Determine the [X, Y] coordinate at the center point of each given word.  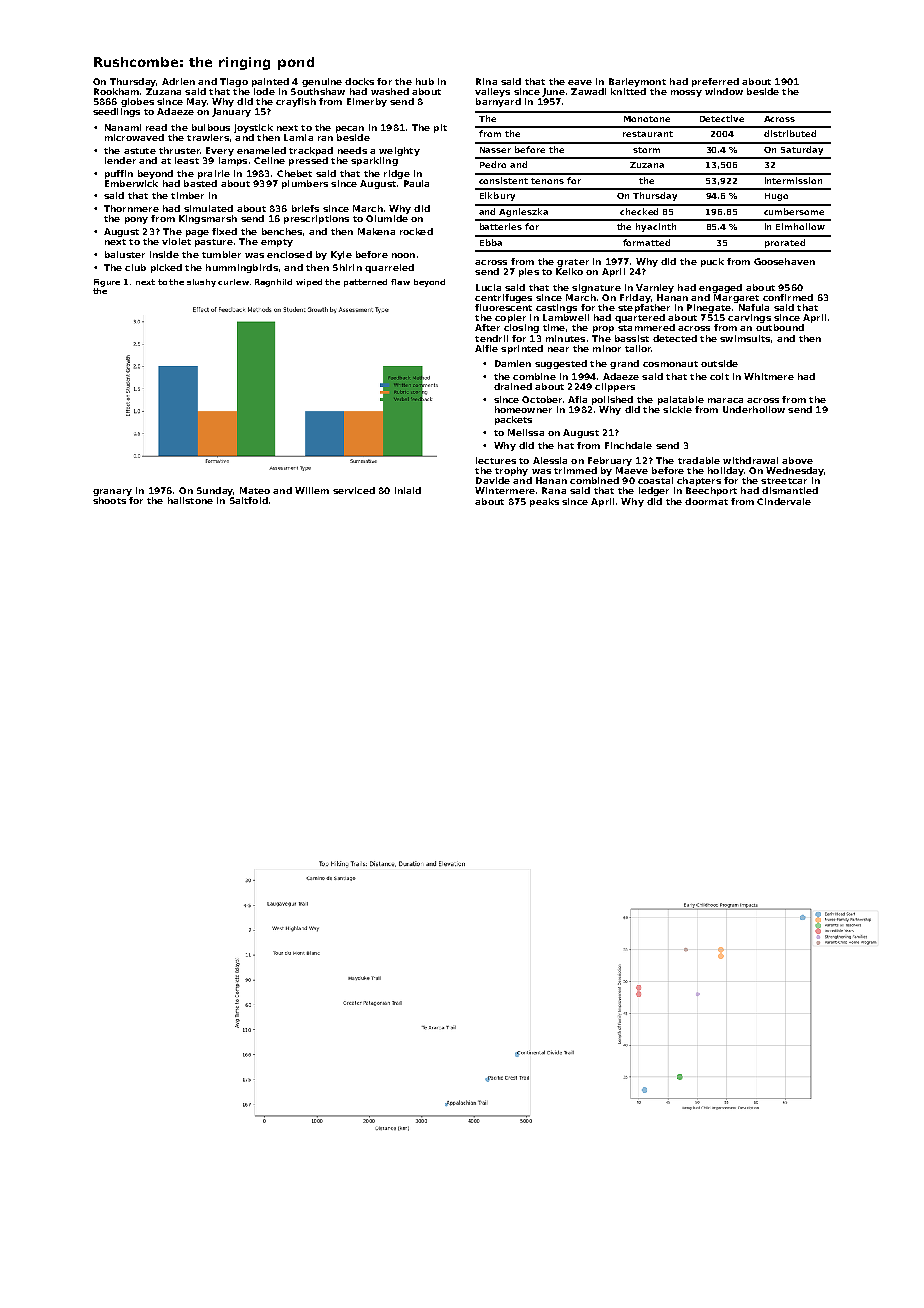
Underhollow [754, 409]
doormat [706, 501]
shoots [109, 500]
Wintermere [505, 490]
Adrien [178, 81]
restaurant [648, 134]
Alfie [486, 348]
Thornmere [131, 208]
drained [513, 386]
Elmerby [367, 102]
